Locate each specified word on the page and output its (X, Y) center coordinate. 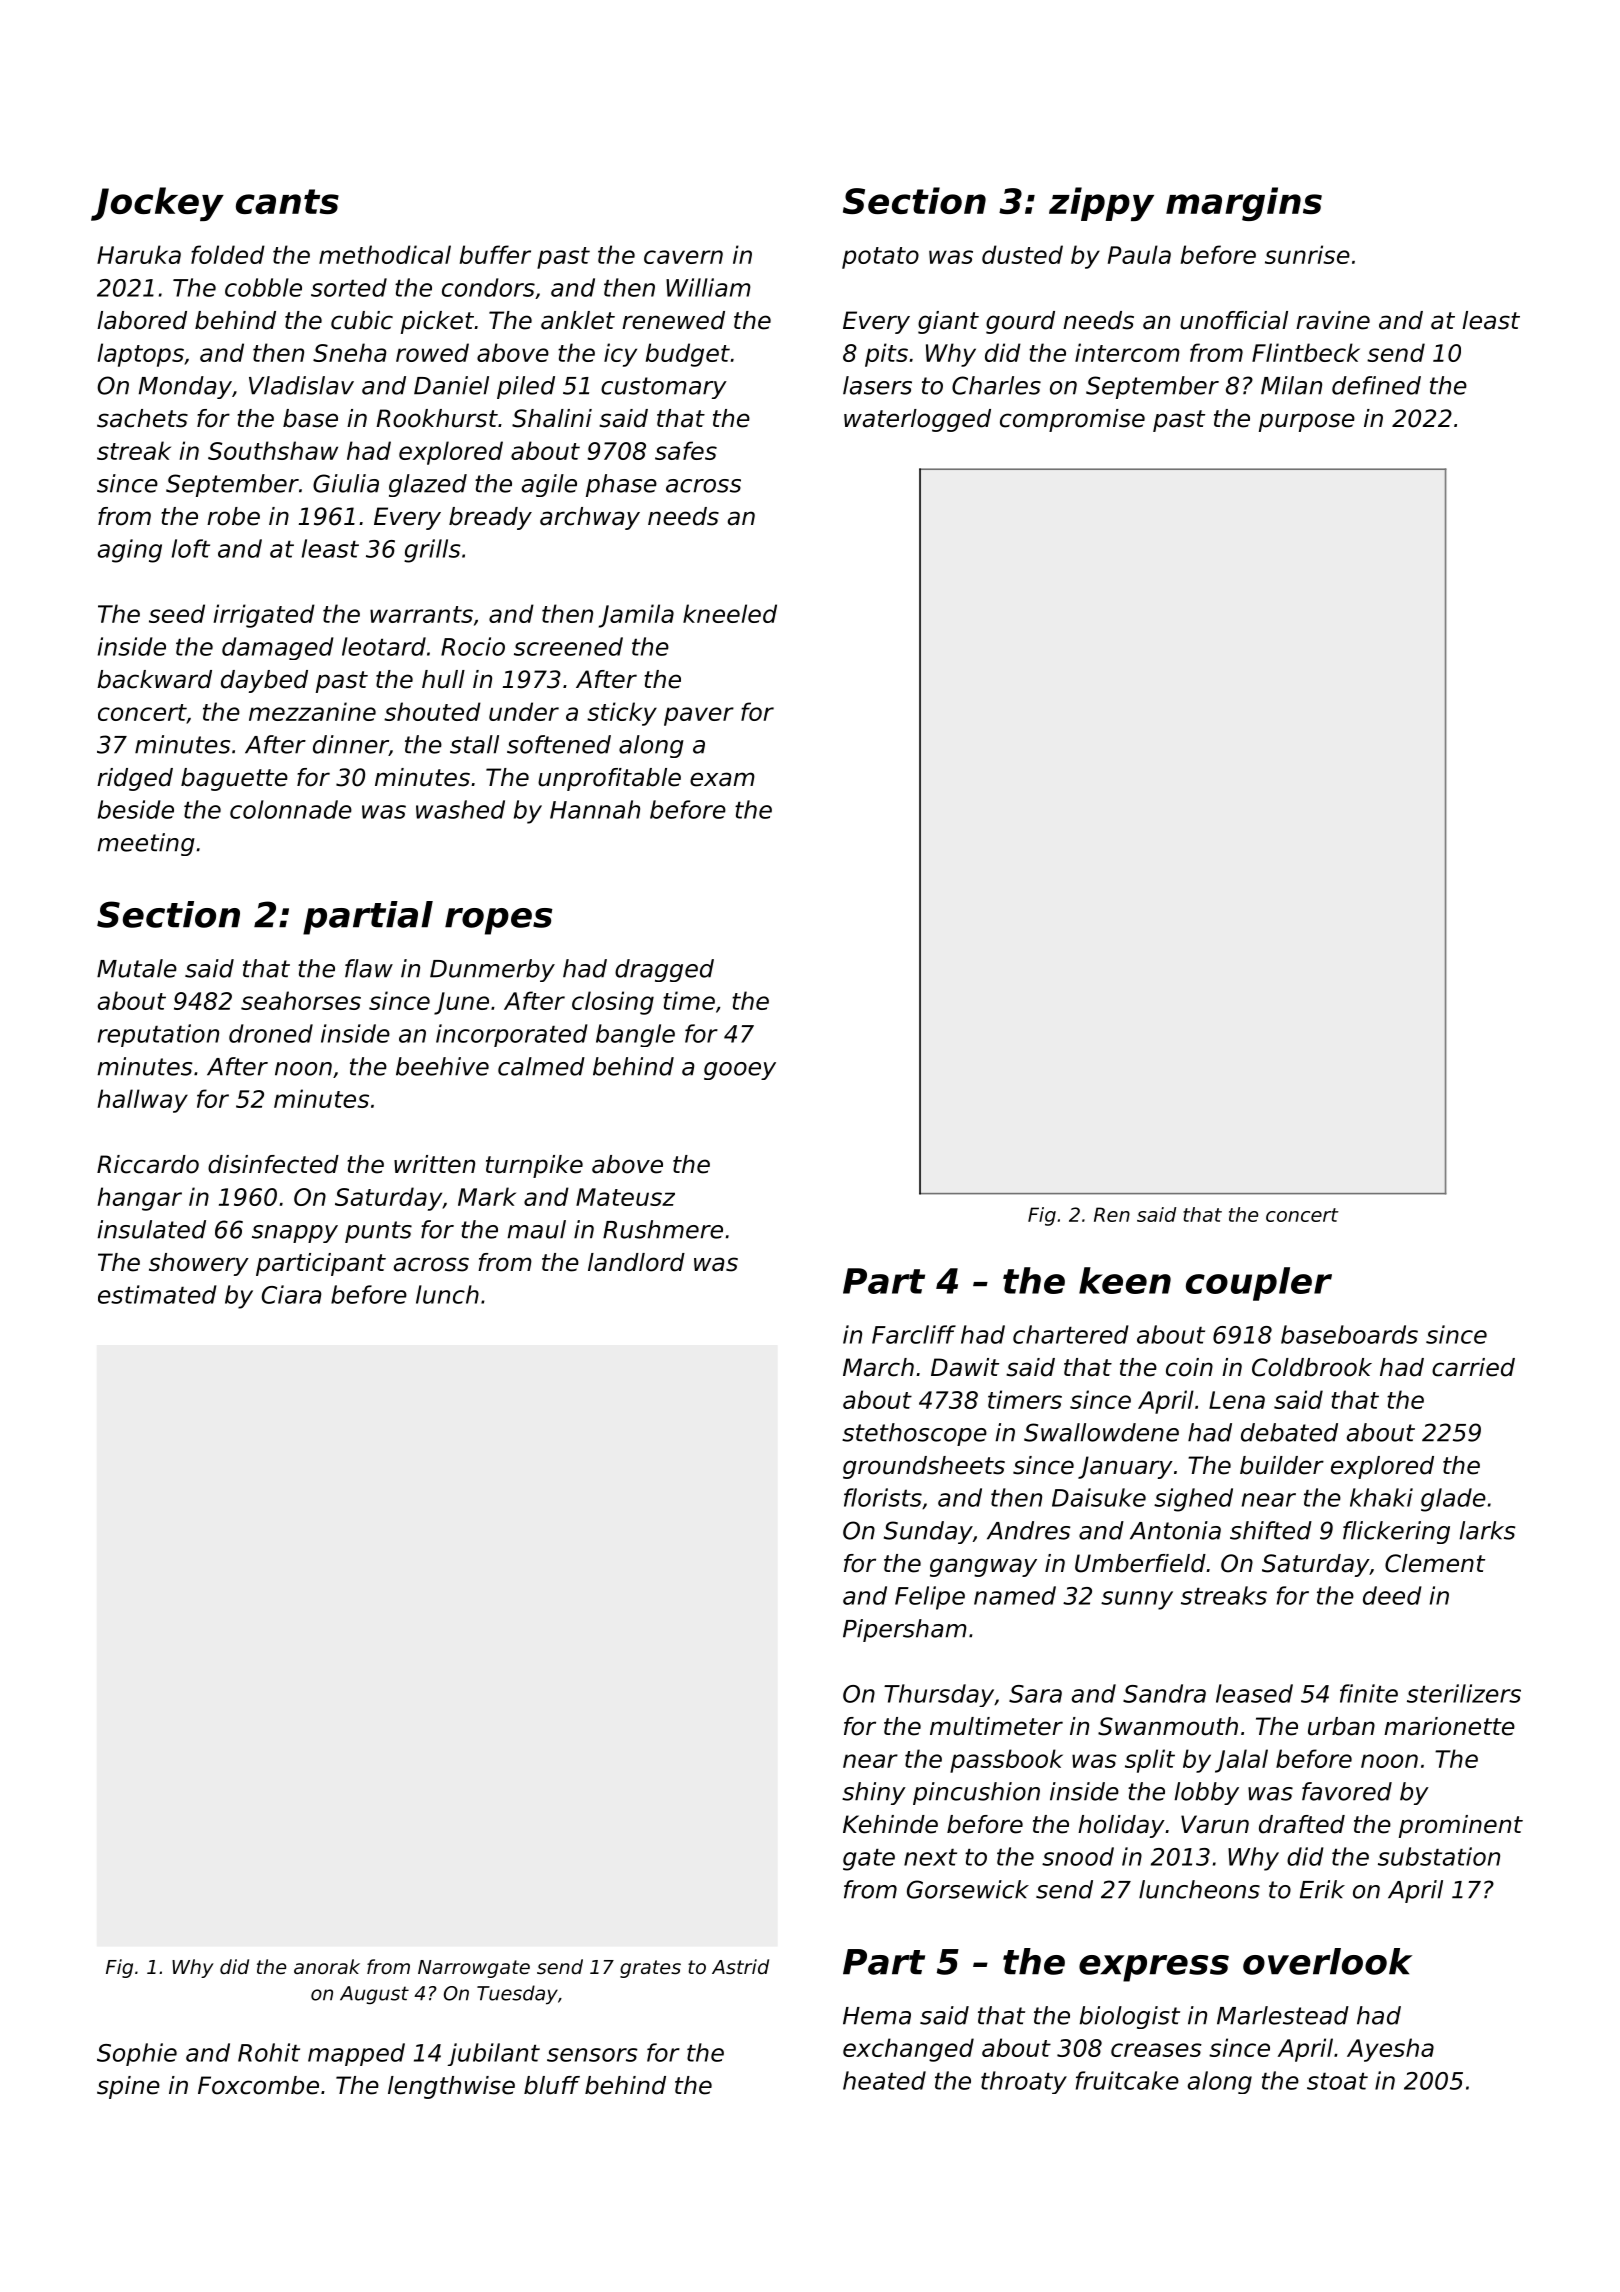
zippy (1101, 204)
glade (1453, 1500)
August (374, 1995)
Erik (1322, 1889)
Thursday (939, 1695)
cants (287, 201)
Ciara (291, 1294)
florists (883, 1497)
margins (1244, 204)
